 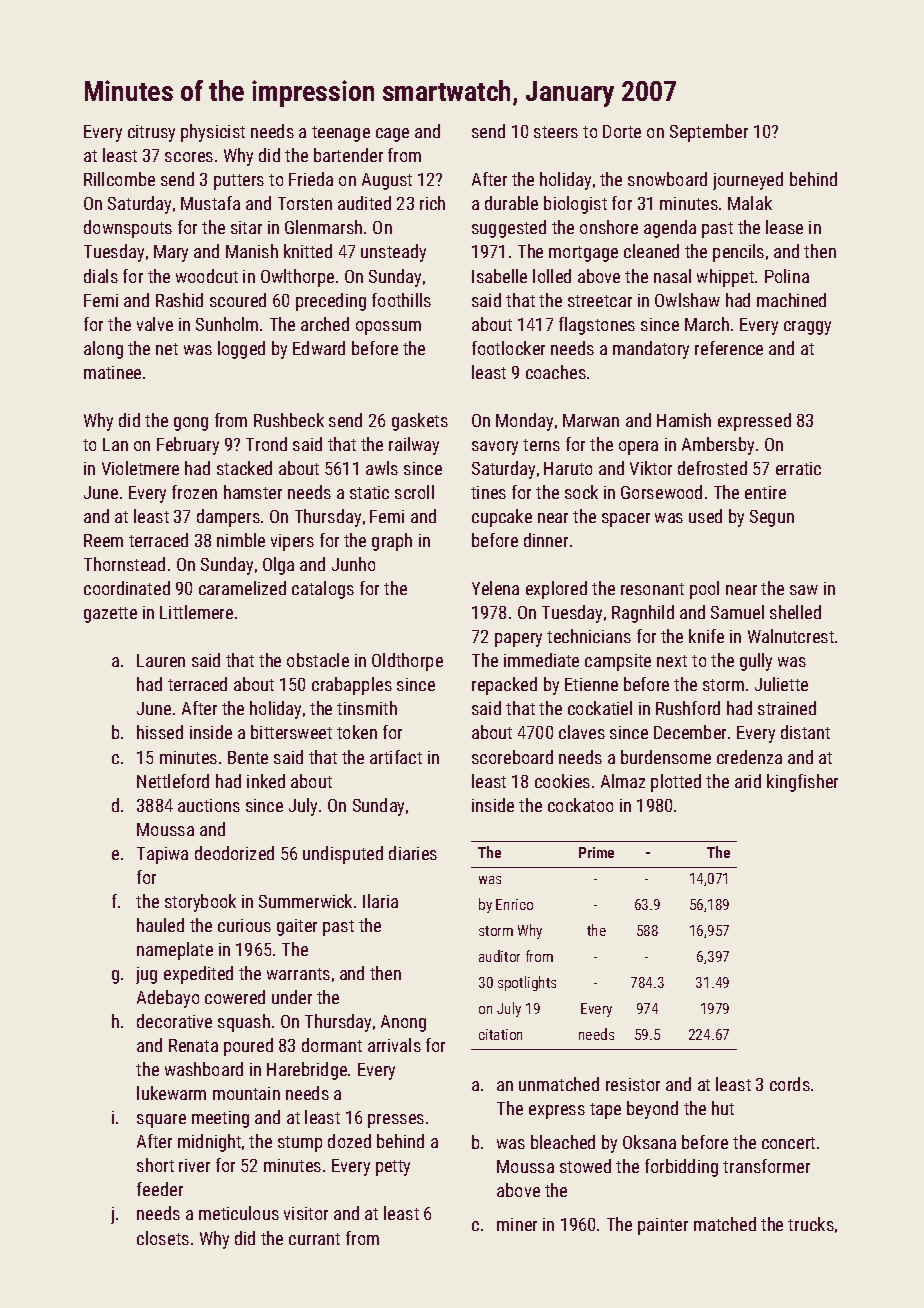 What do you see at coordinates (413, 853) in the screenshot?
I see `diaries` at bounding box center [413, 853].
